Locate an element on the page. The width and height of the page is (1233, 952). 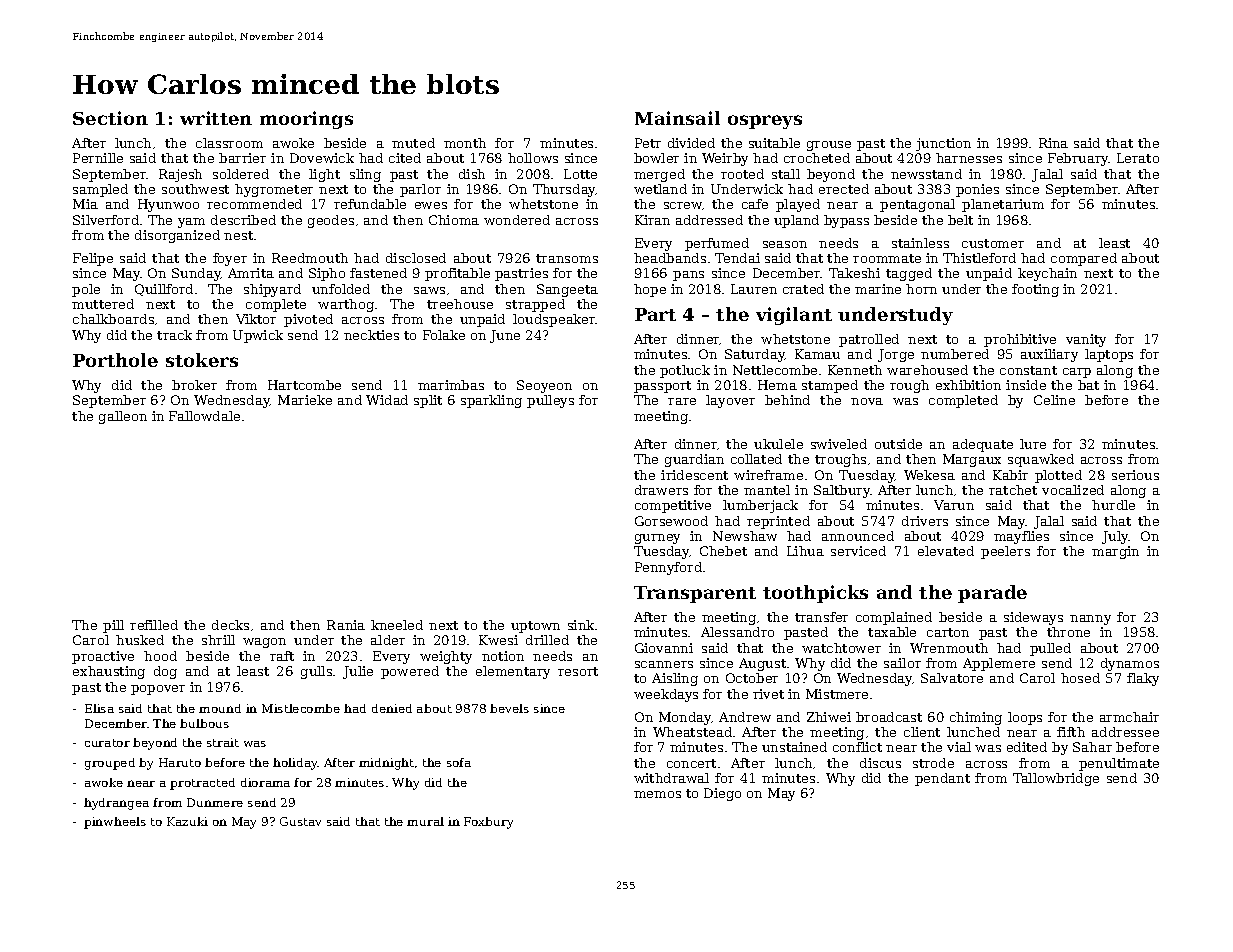
hope is located at coordinates (650, 290).
